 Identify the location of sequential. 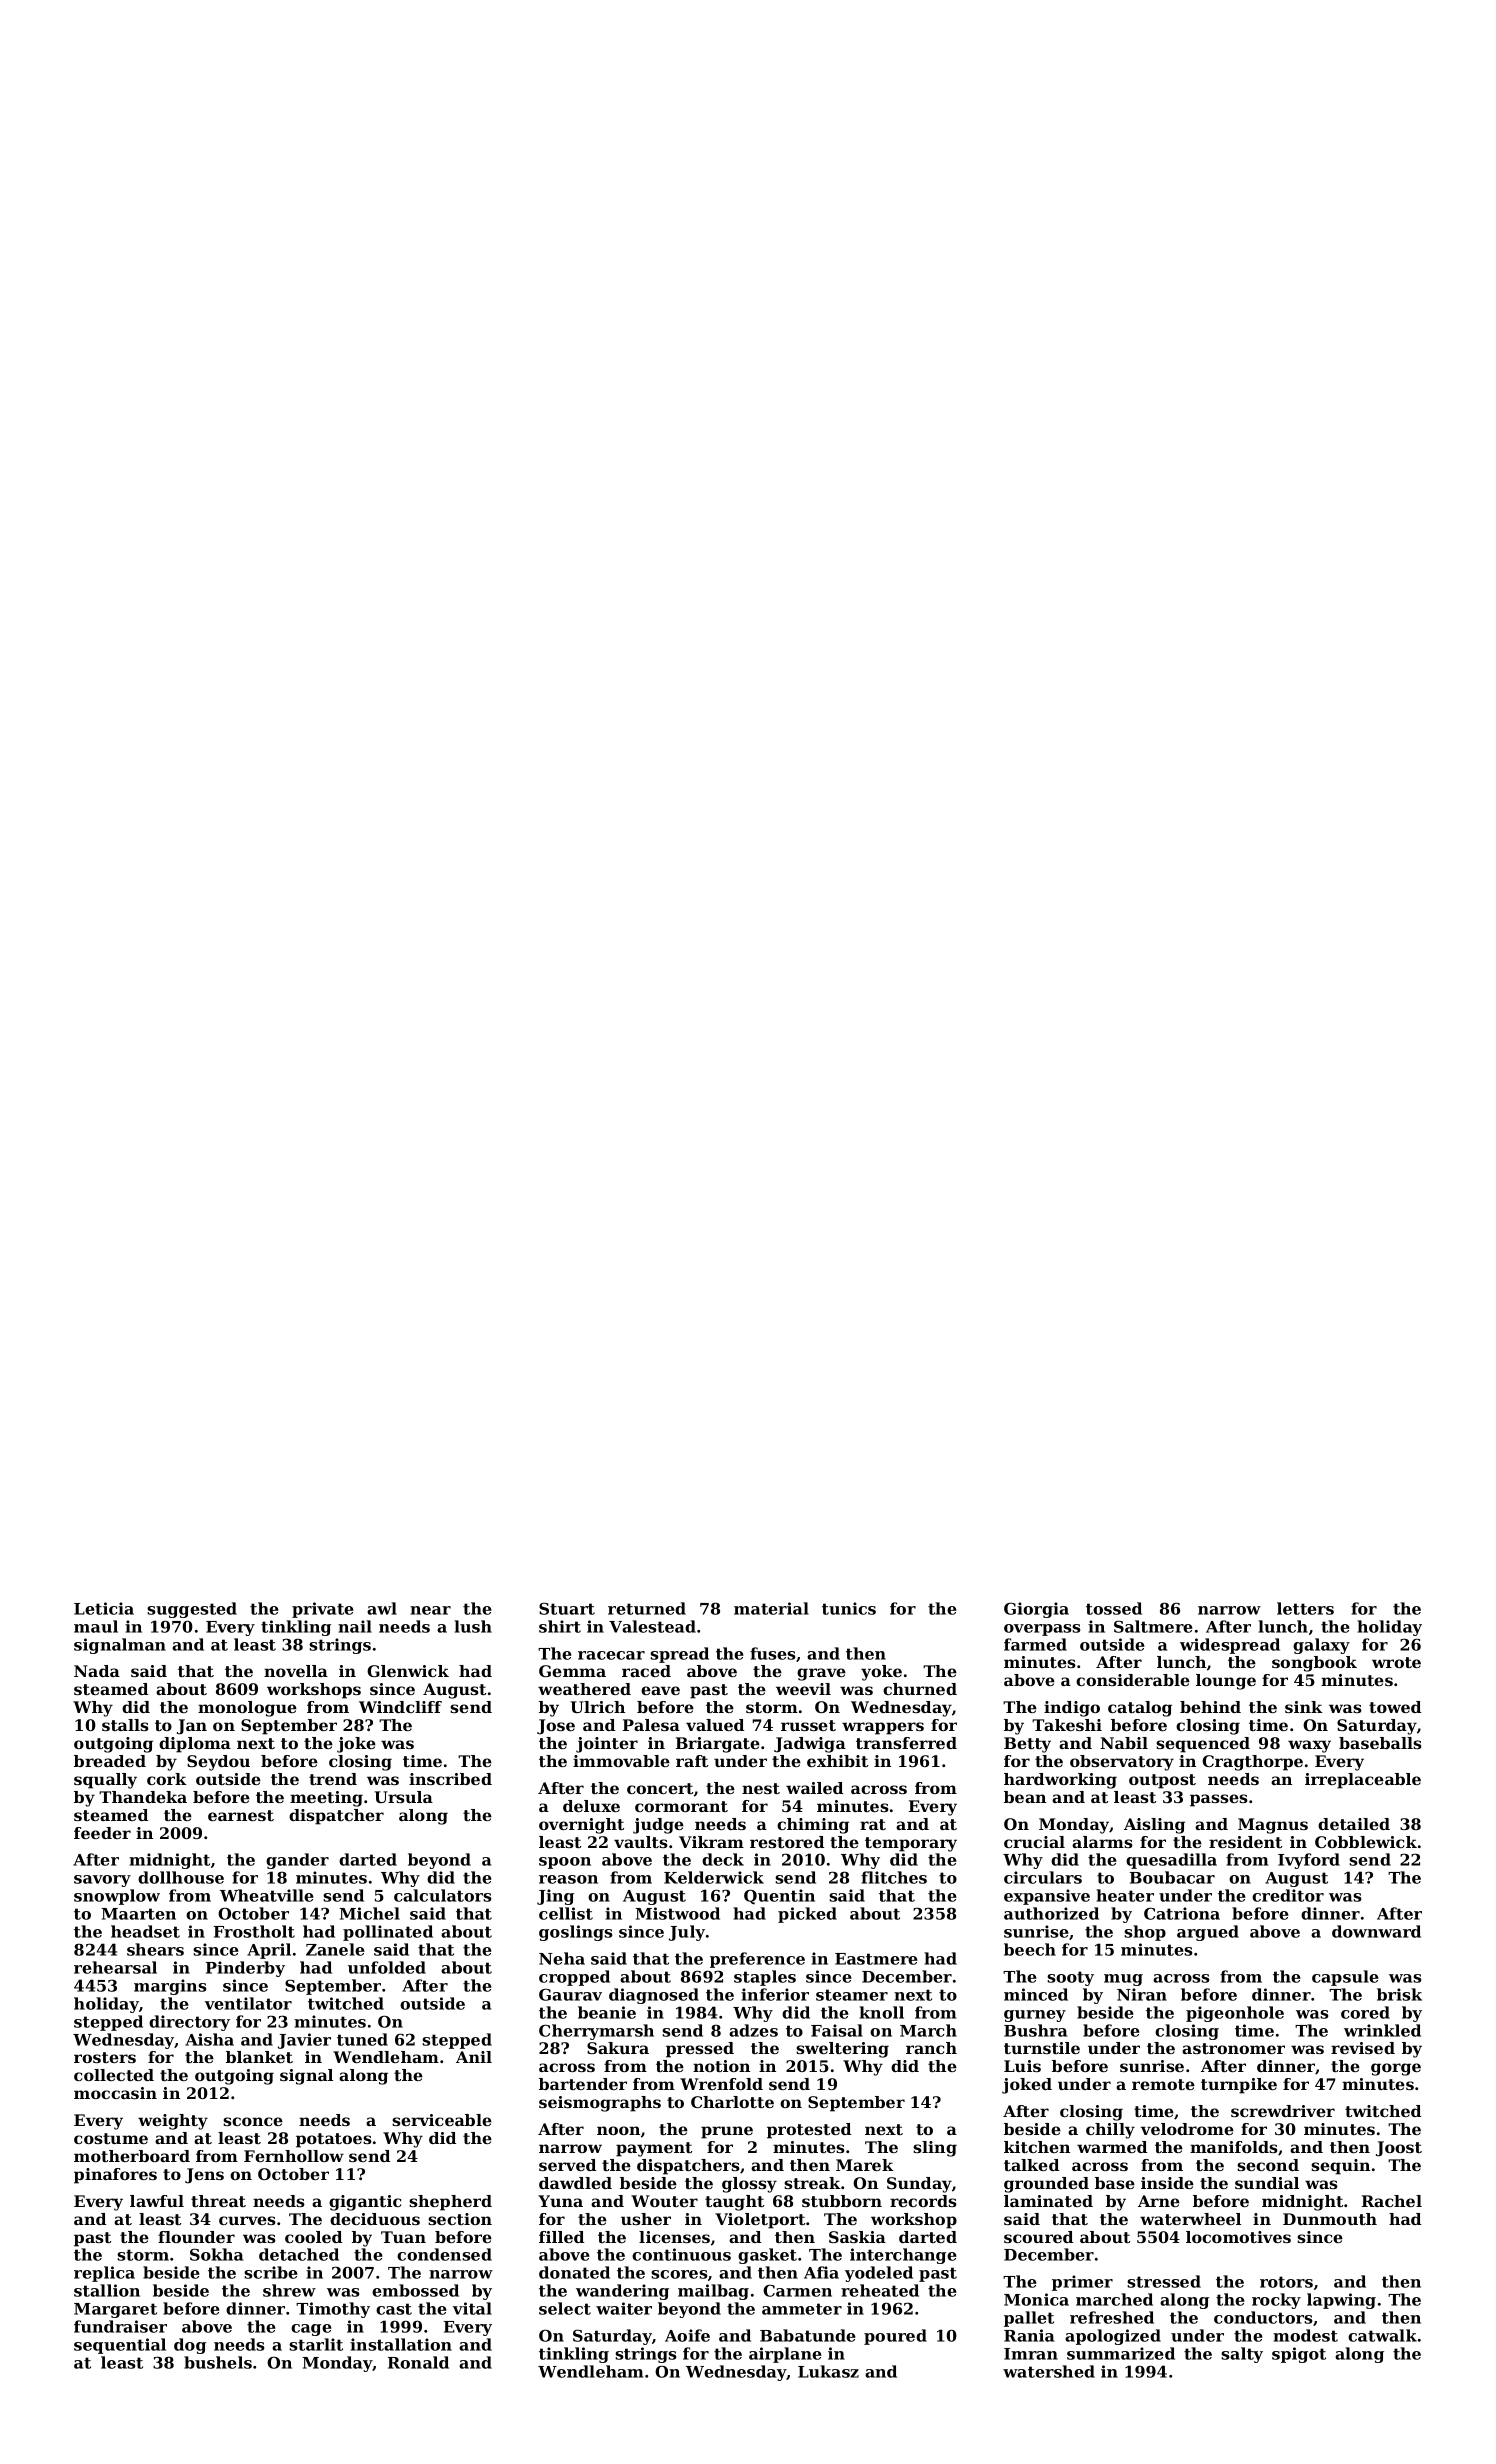
(120, 2346).
